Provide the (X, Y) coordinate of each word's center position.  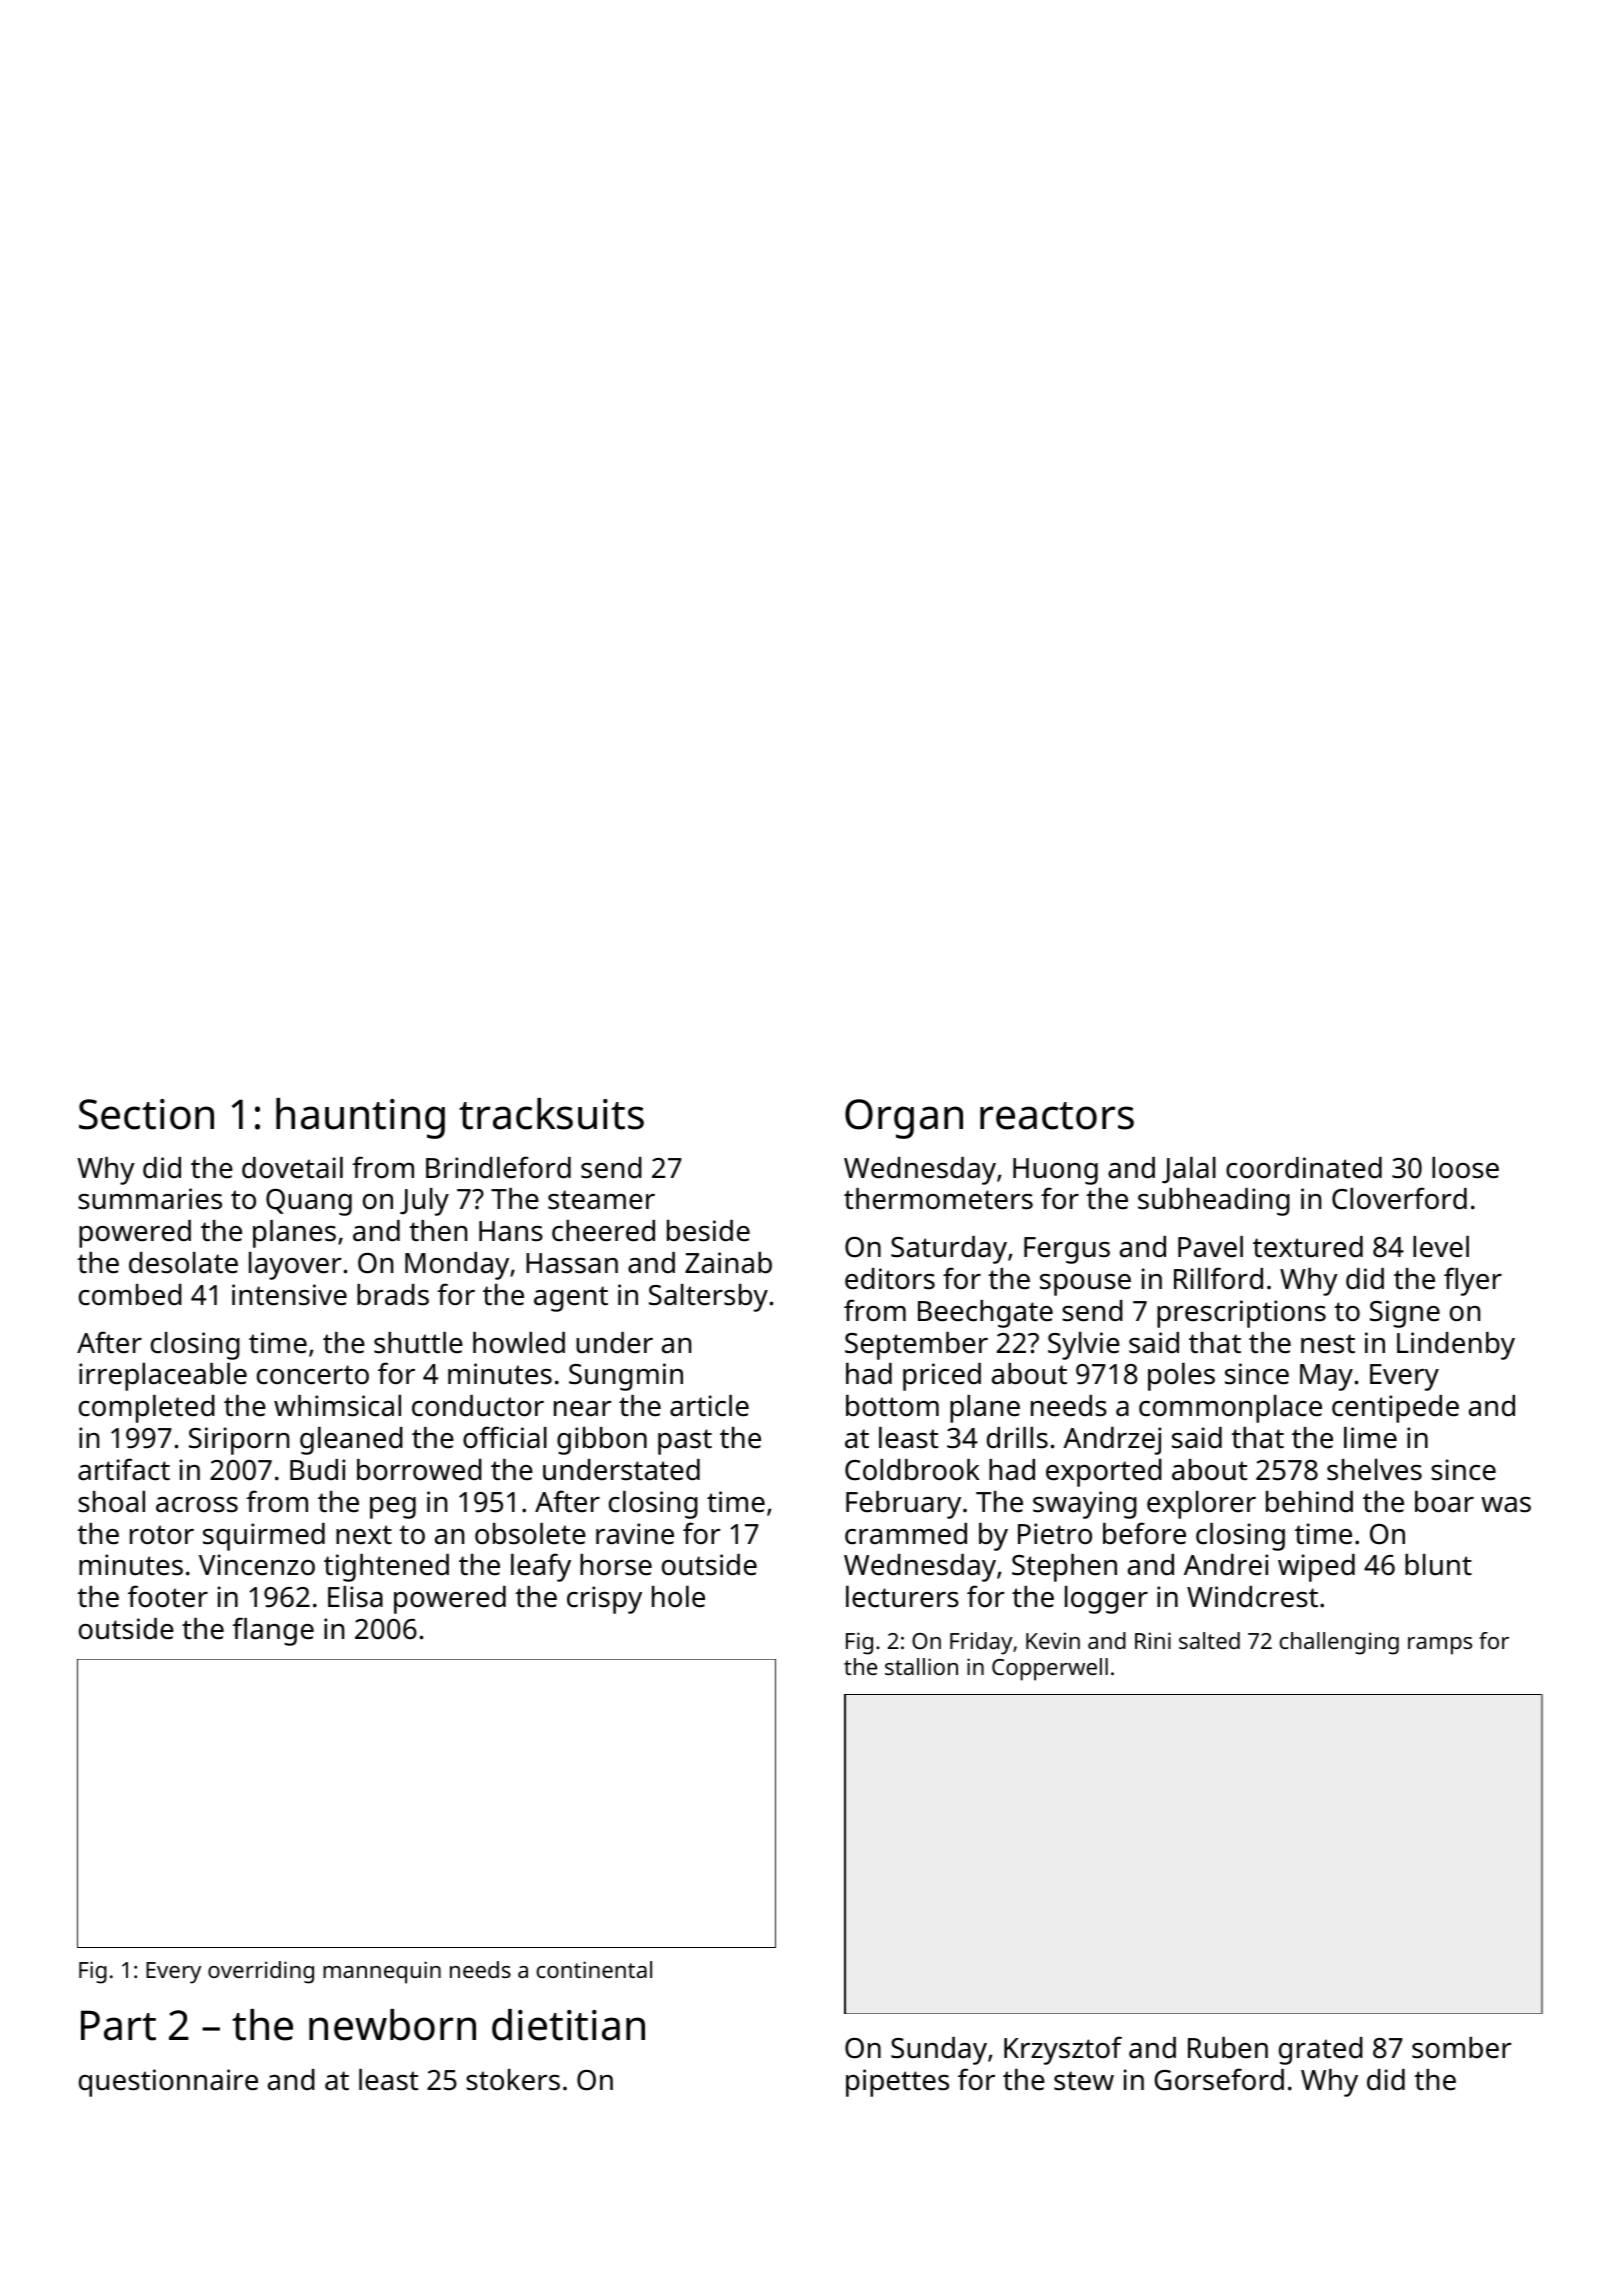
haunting (360, 1118)
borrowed (419, 1470)
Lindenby (1456, 1346)
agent (571, 1299)
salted (1209, 1640)
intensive (289, 1295)
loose (1465, 1168)
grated (1321, 2051)
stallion (921, 1666)
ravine (635, 1534)
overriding (261, 1972)
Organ (904, 1119)
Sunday (939, 2051)
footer (168, 1596)
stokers (513, 2080)
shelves (1374, 1470)
